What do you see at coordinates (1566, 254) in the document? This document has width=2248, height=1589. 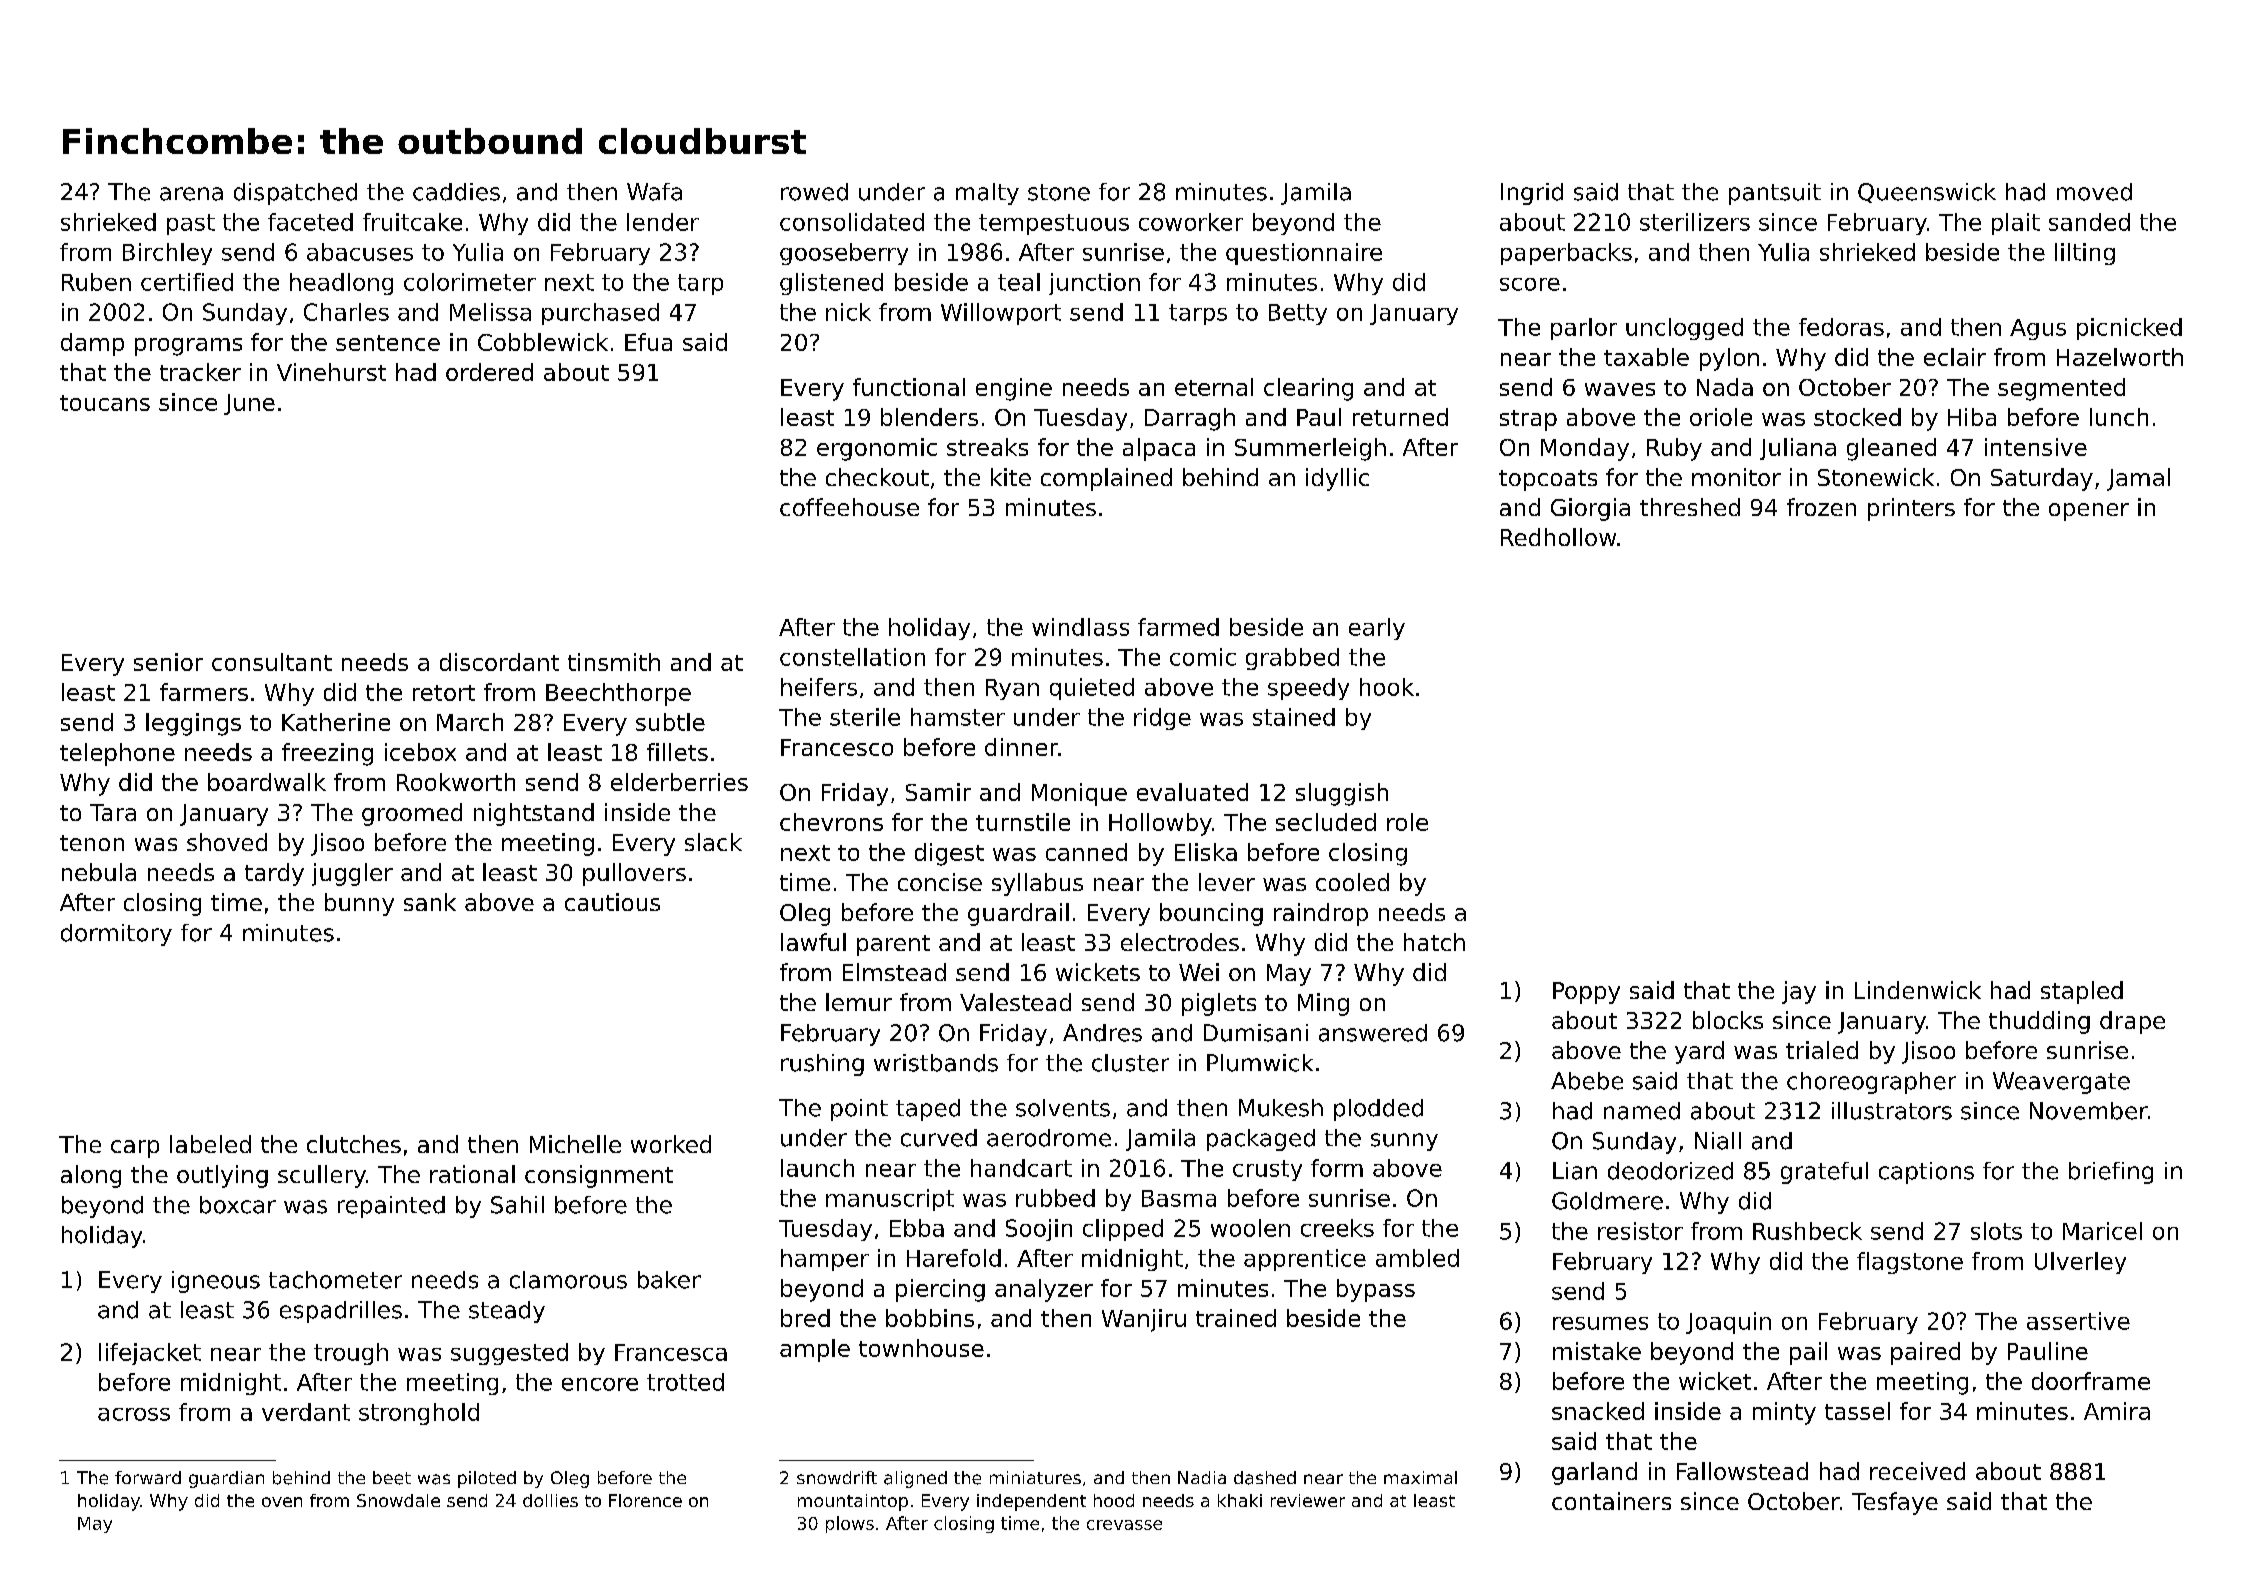 I see `paperbacks` at bounding box center [1566, 254].
